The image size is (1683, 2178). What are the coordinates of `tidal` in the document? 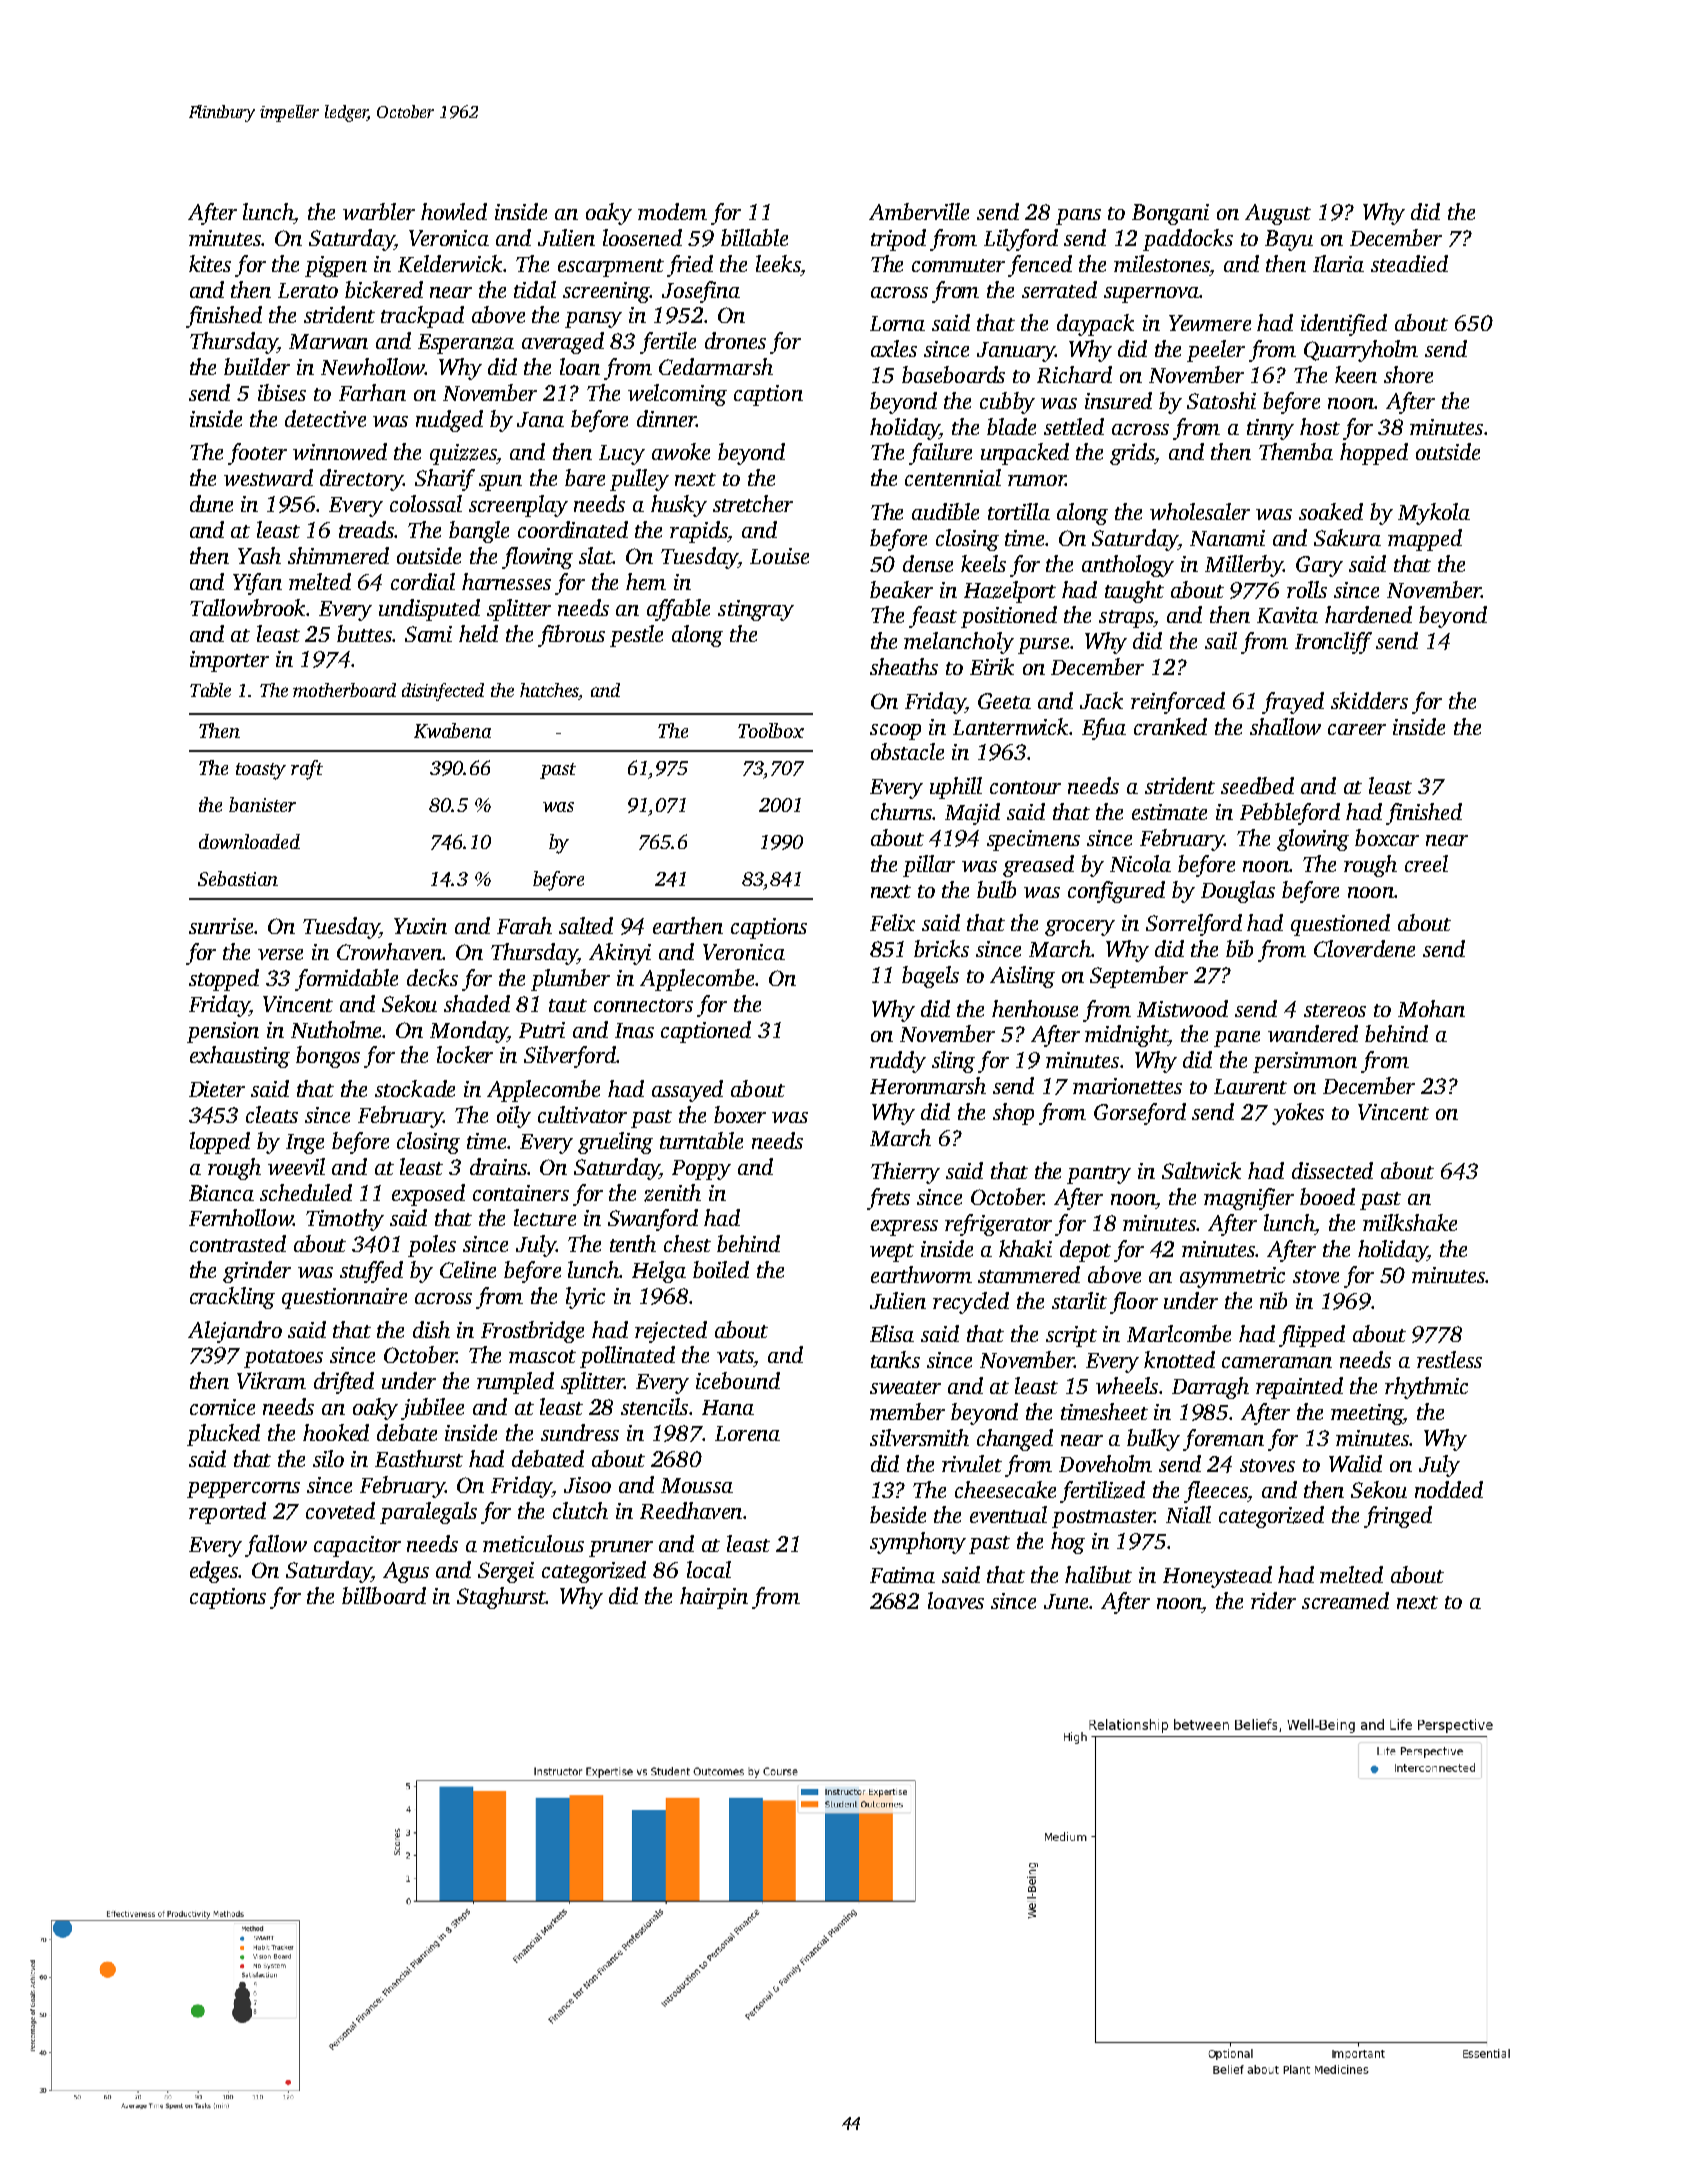 It's located at (535, 289).
